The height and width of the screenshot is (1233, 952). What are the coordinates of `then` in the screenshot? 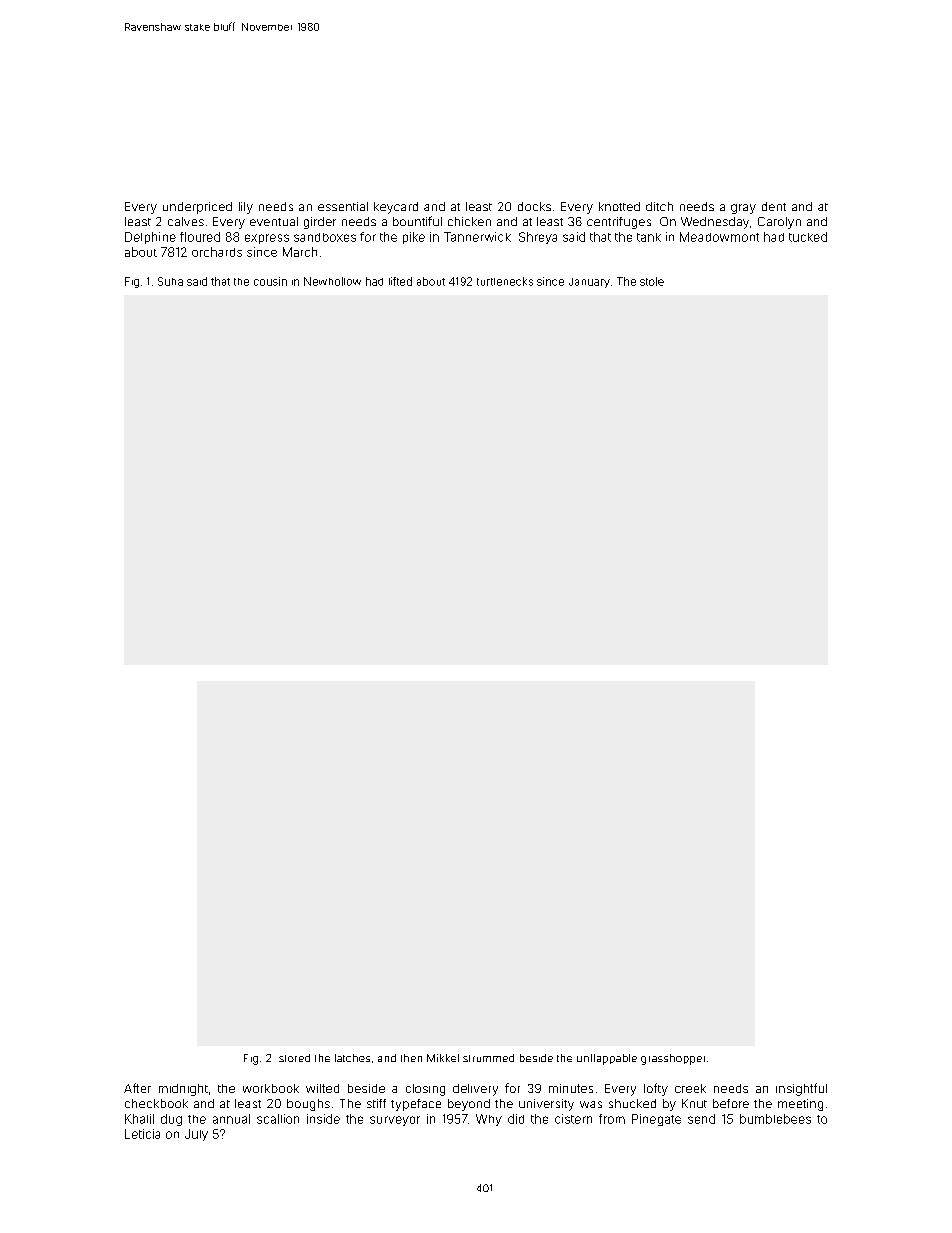 It's located at (411, 1058).
